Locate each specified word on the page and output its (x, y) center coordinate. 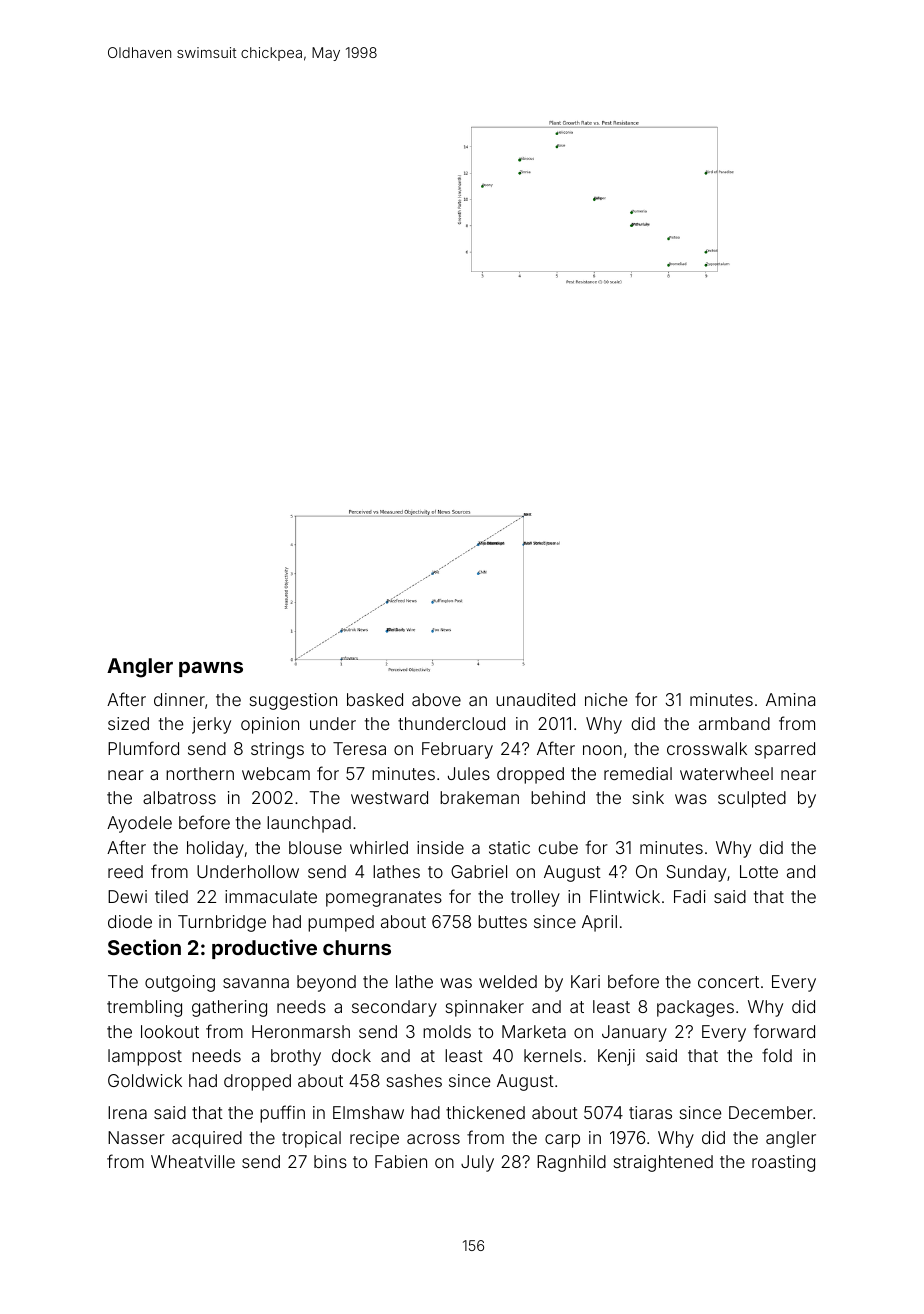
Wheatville (193, 1161)
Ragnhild (571, 1163)
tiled (171, 896)
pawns (211, 669)
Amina (790, 699)
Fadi (690, 896)
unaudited (535, 699)
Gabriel (479, 871)
